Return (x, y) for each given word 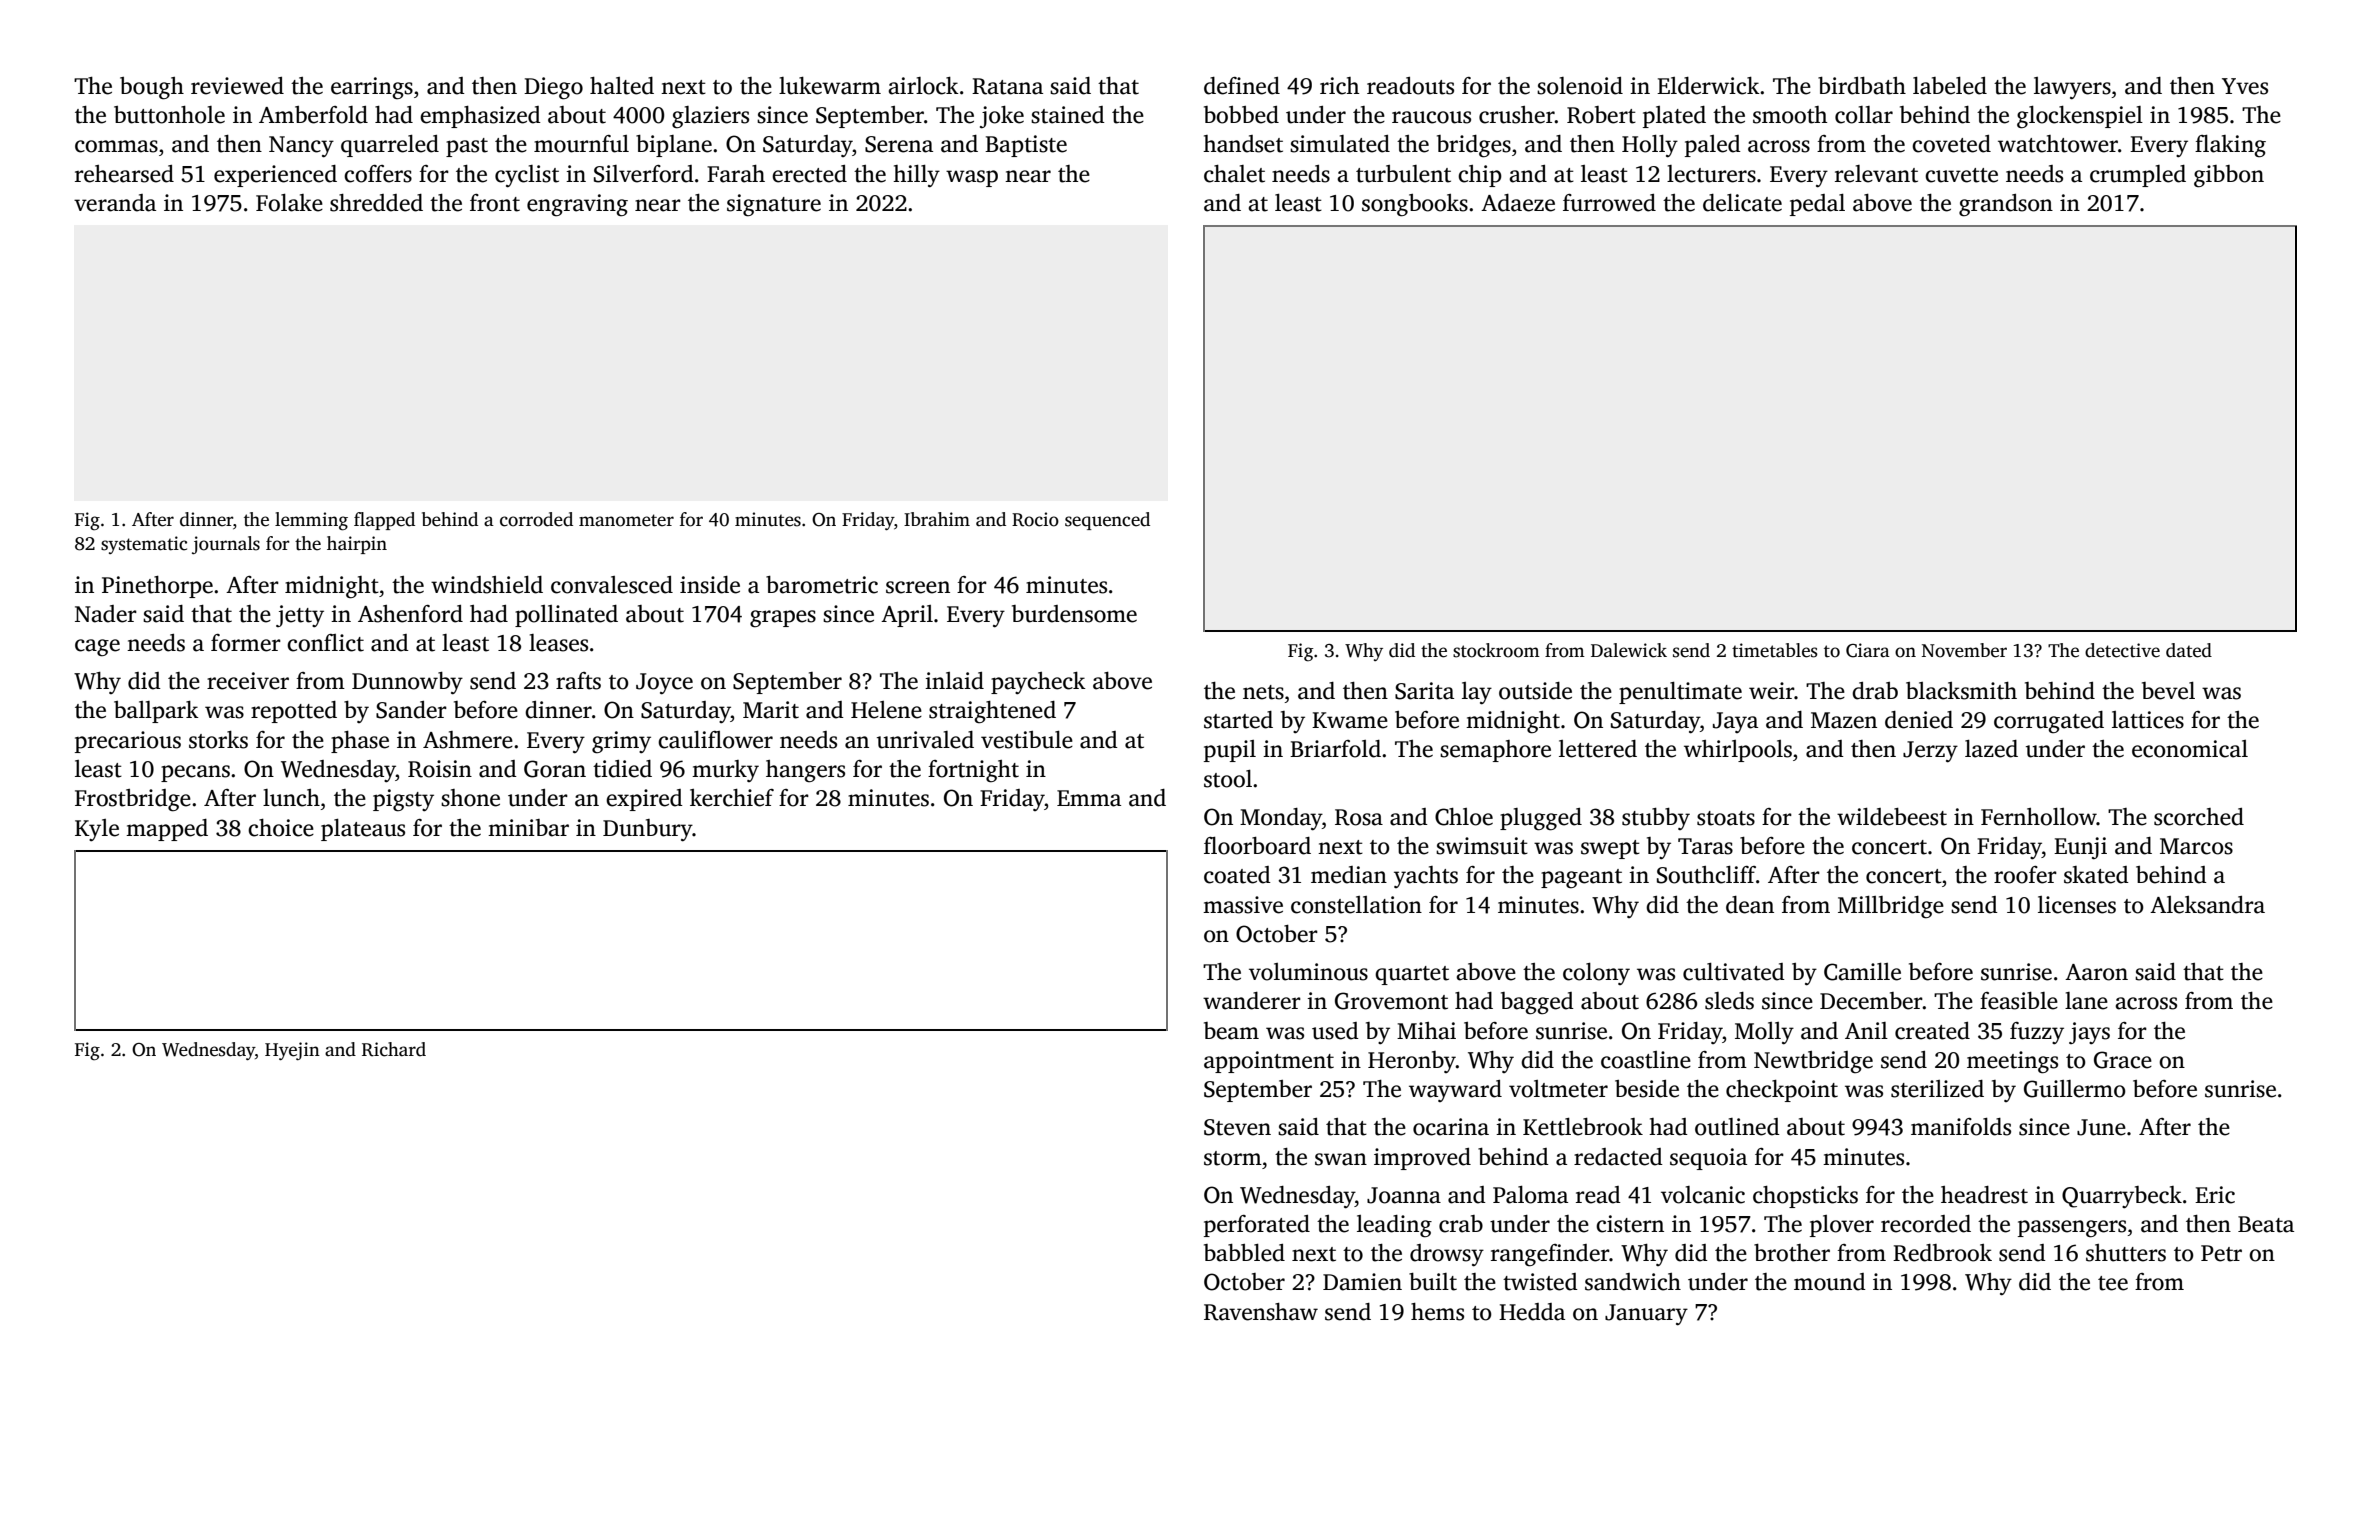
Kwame (1350, 720)
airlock (923, 86)
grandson (2006, 205)
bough (152, 88)
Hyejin (292, 1051)
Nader (106, 614)
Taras (1705, 846)
